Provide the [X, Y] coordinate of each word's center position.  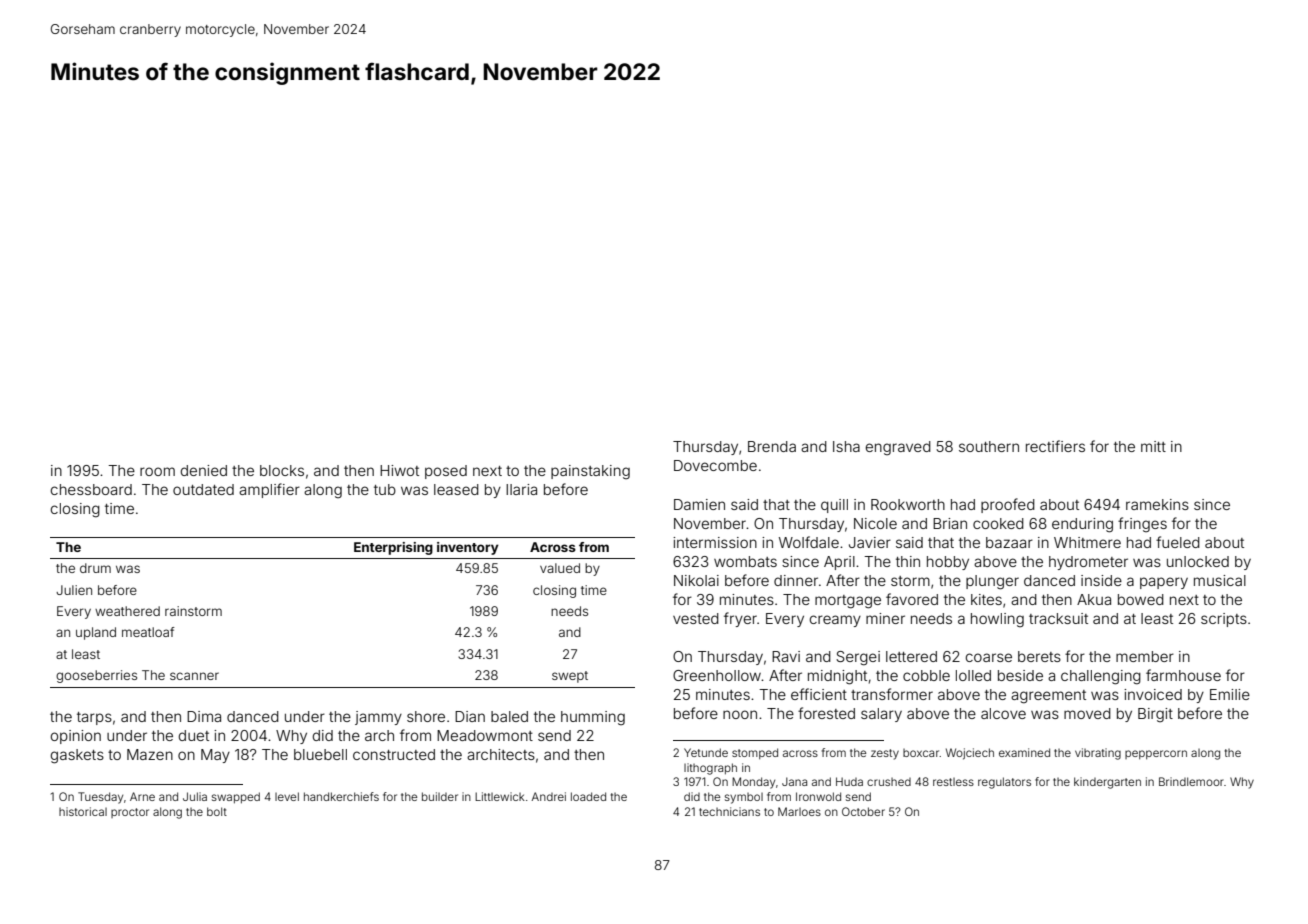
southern [989, 446]
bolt [217, 811]
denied [203, 470]
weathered [127, 611]
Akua [1094, 599]
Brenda [772, 446]
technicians [729, 811]
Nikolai [696, 580]
